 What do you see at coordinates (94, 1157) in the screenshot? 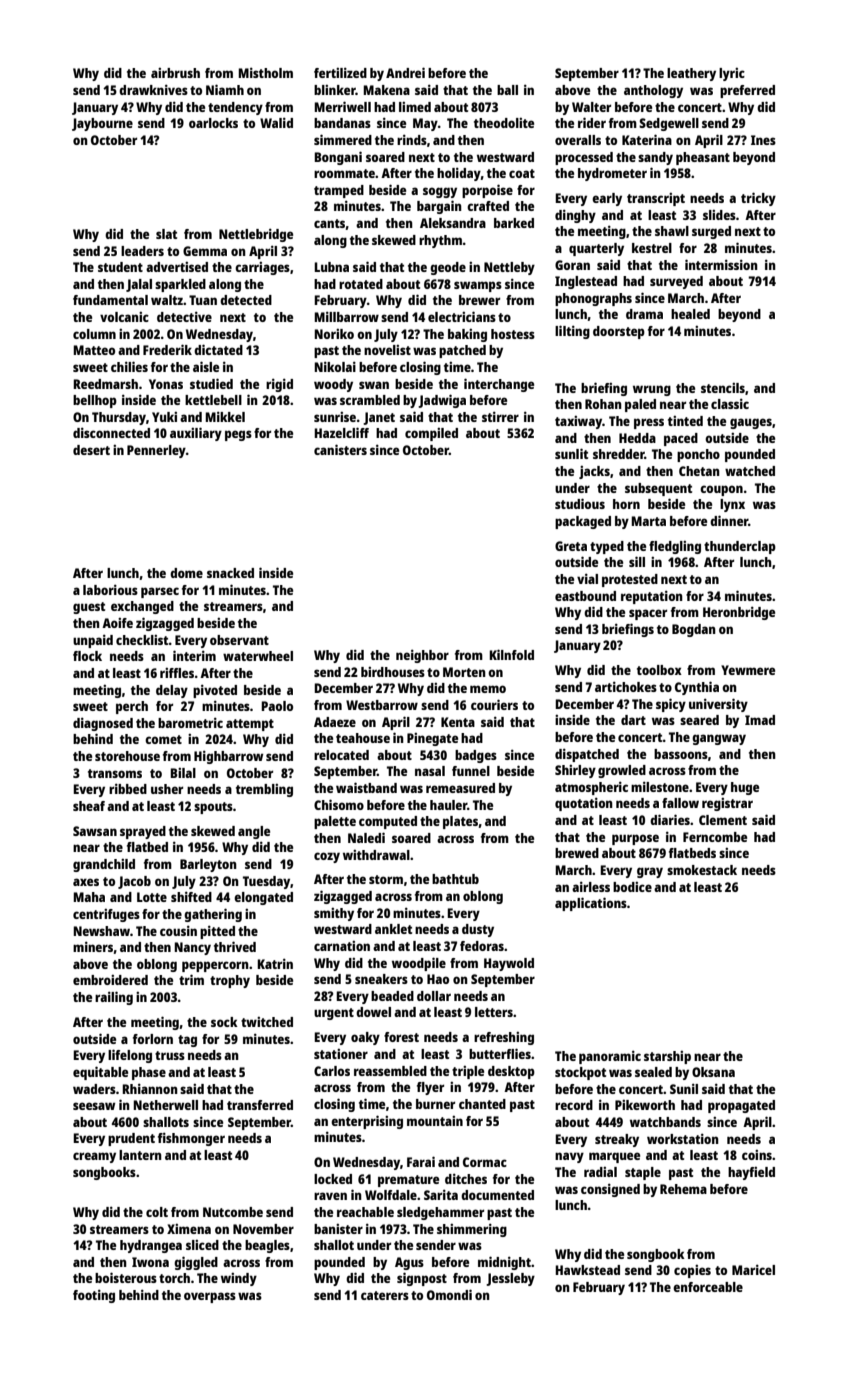
I see `creamy` at bounding box center [94, 1157].
